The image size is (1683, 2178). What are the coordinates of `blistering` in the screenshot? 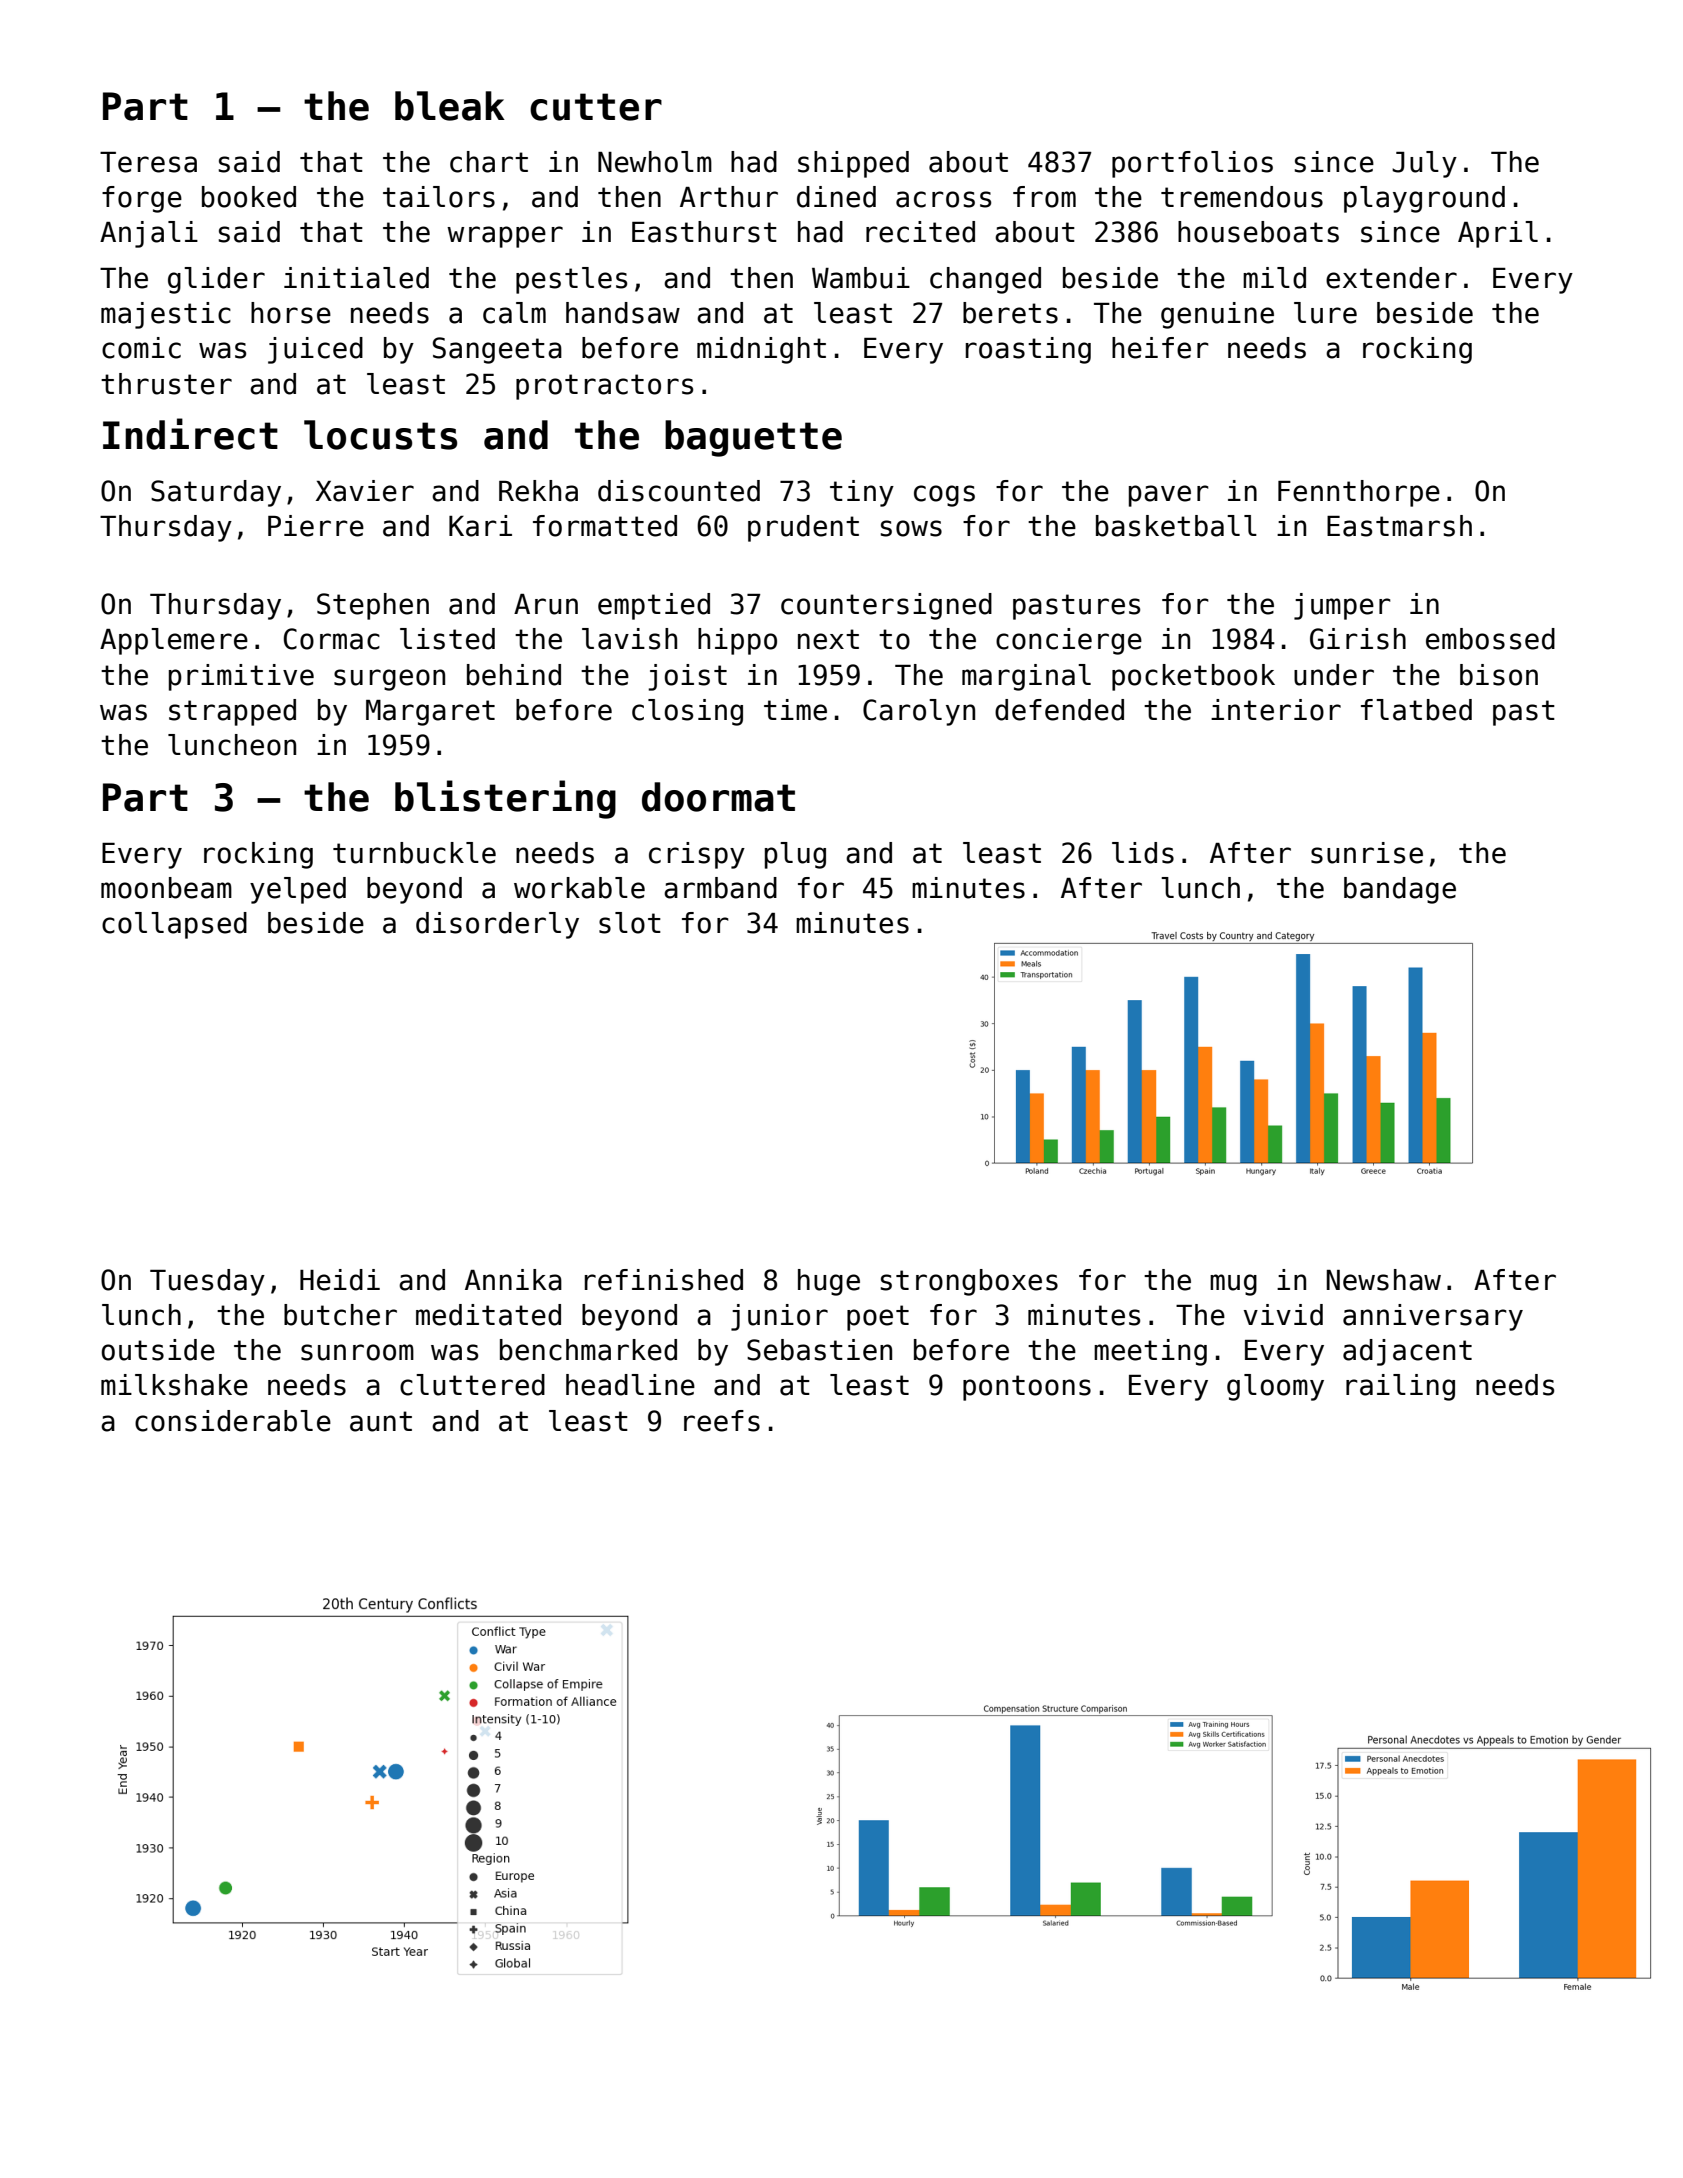 It's located at (505, 799).
